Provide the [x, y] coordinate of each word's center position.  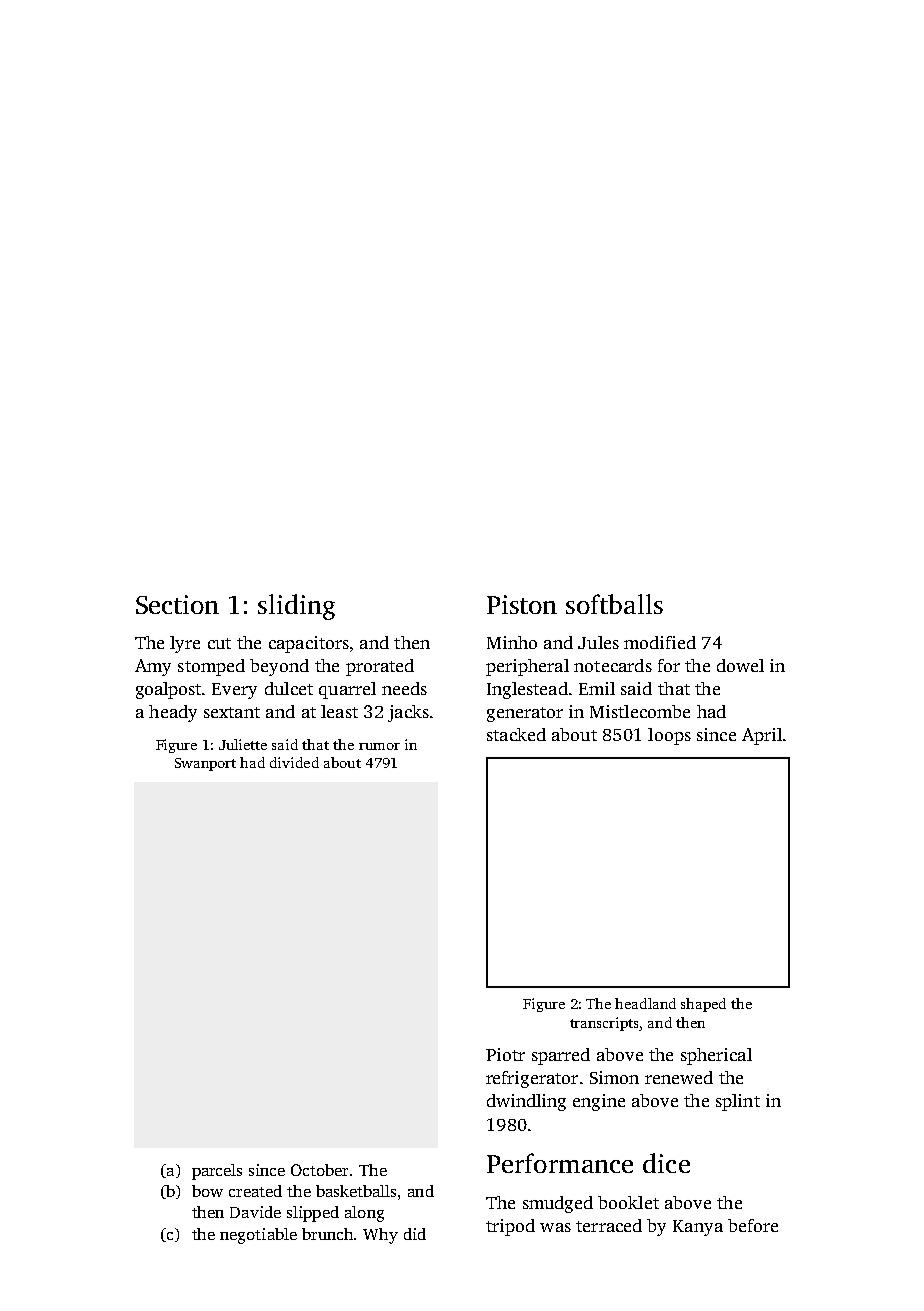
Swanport [205, 764]
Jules [598, 642]
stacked [516, 734]
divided [294, 762]
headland [645, 1003]
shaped [703, 1005]
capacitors [309, 644]
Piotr [505, 1054]
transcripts [604, 1024]
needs [404, 688]
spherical [716, 1056]
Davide [255, 1212]
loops [669, 736]
